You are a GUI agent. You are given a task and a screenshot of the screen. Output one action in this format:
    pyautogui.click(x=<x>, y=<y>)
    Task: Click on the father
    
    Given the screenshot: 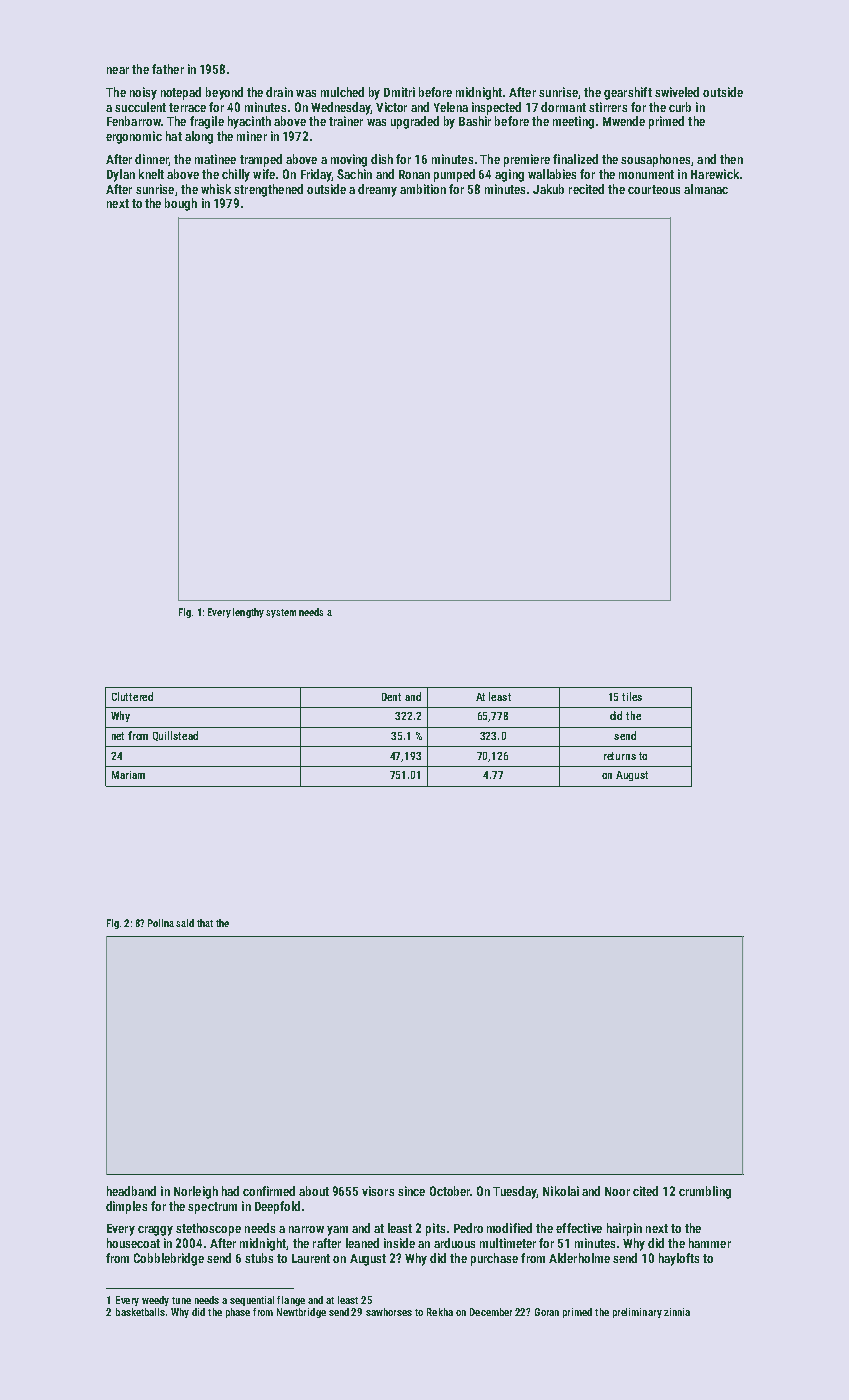 What is the action you would take?
    pyautogui.click(x=168, y=69)
